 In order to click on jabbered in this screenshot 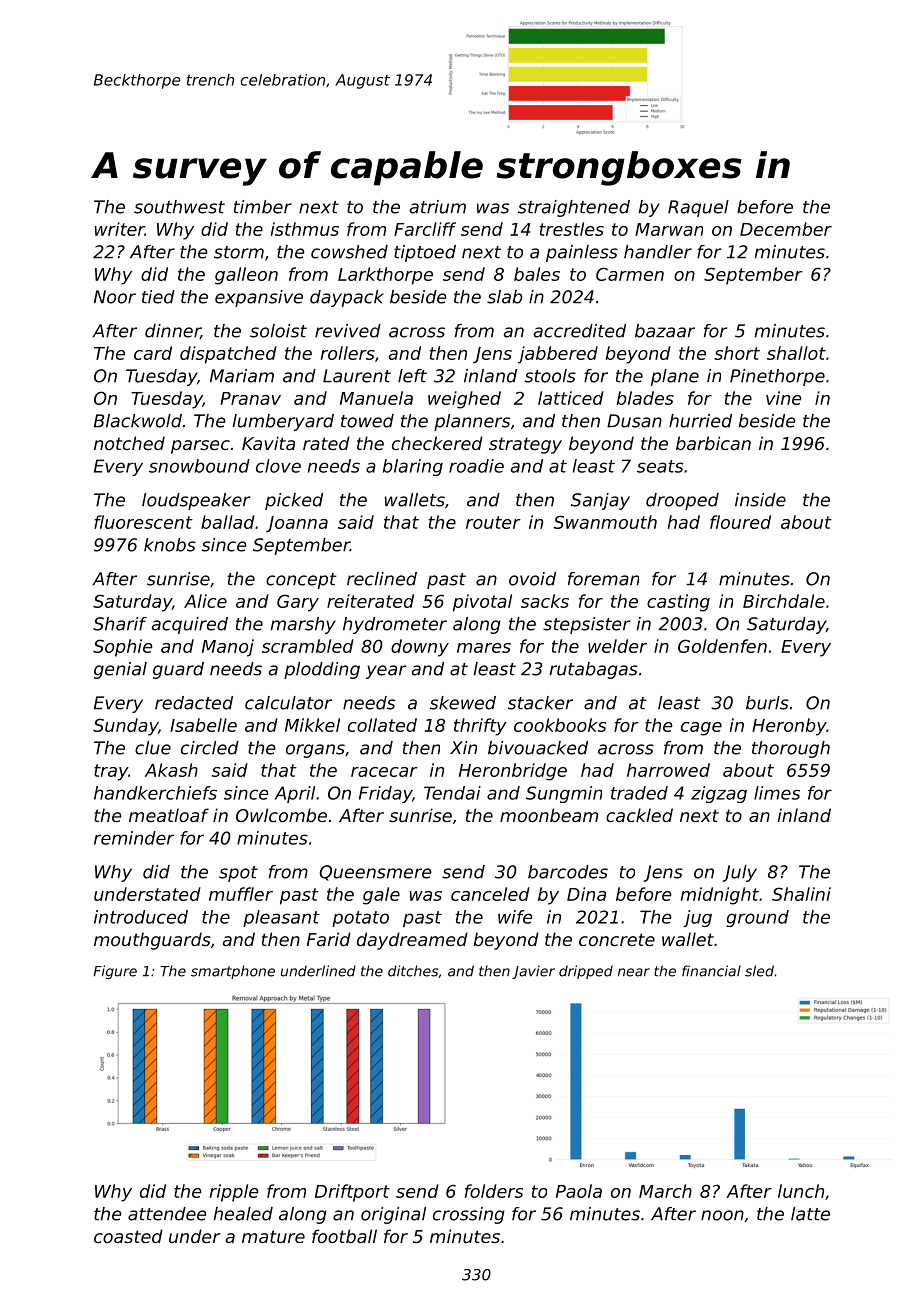, I will do `click(558, 355)`.
